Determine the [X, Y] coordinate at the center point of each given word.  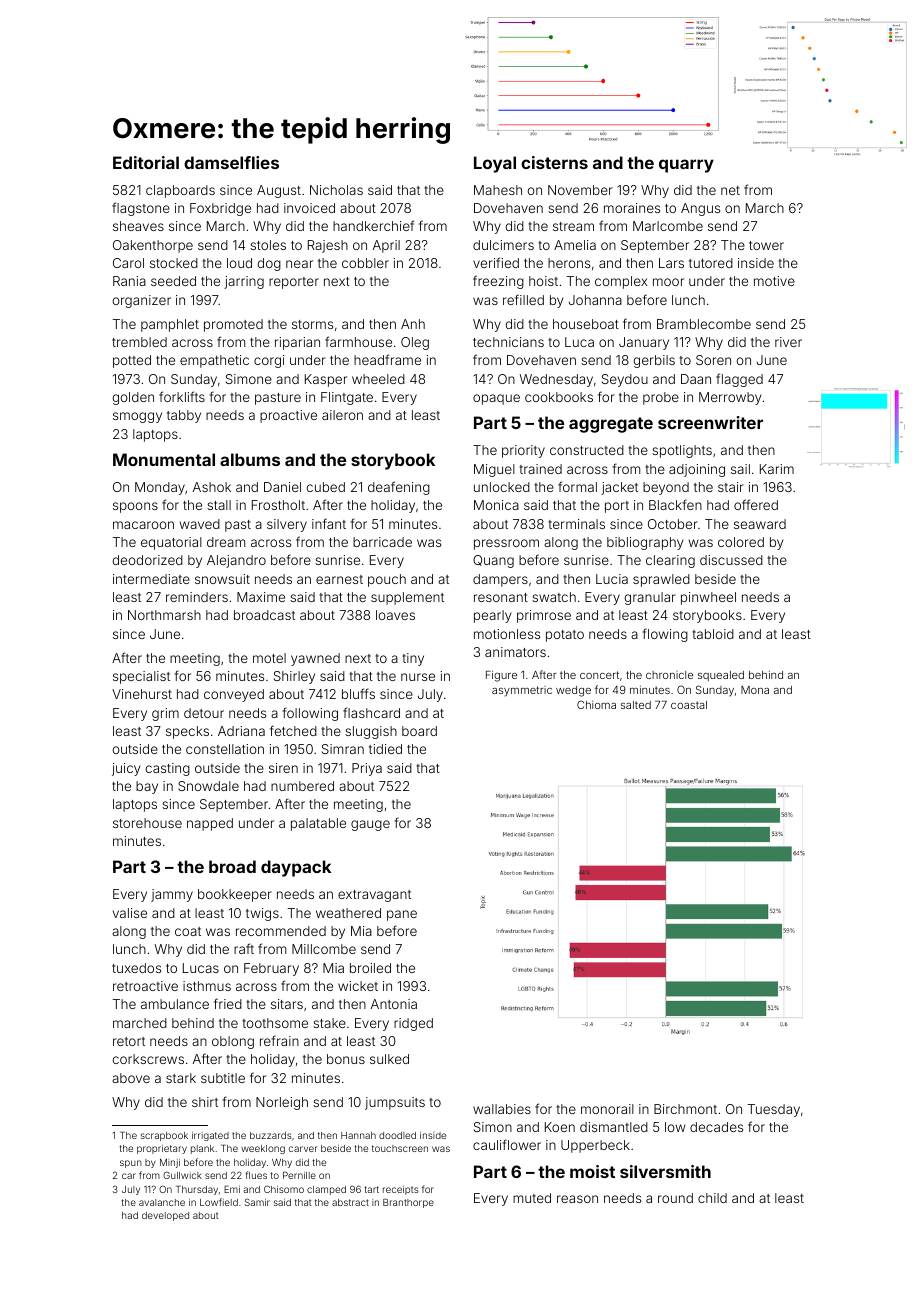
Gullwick [182, 1175]
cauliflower [507, 1144]
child [712, 1198]
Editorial [146, 162]
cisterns [554, 162]
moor [668, 282]
